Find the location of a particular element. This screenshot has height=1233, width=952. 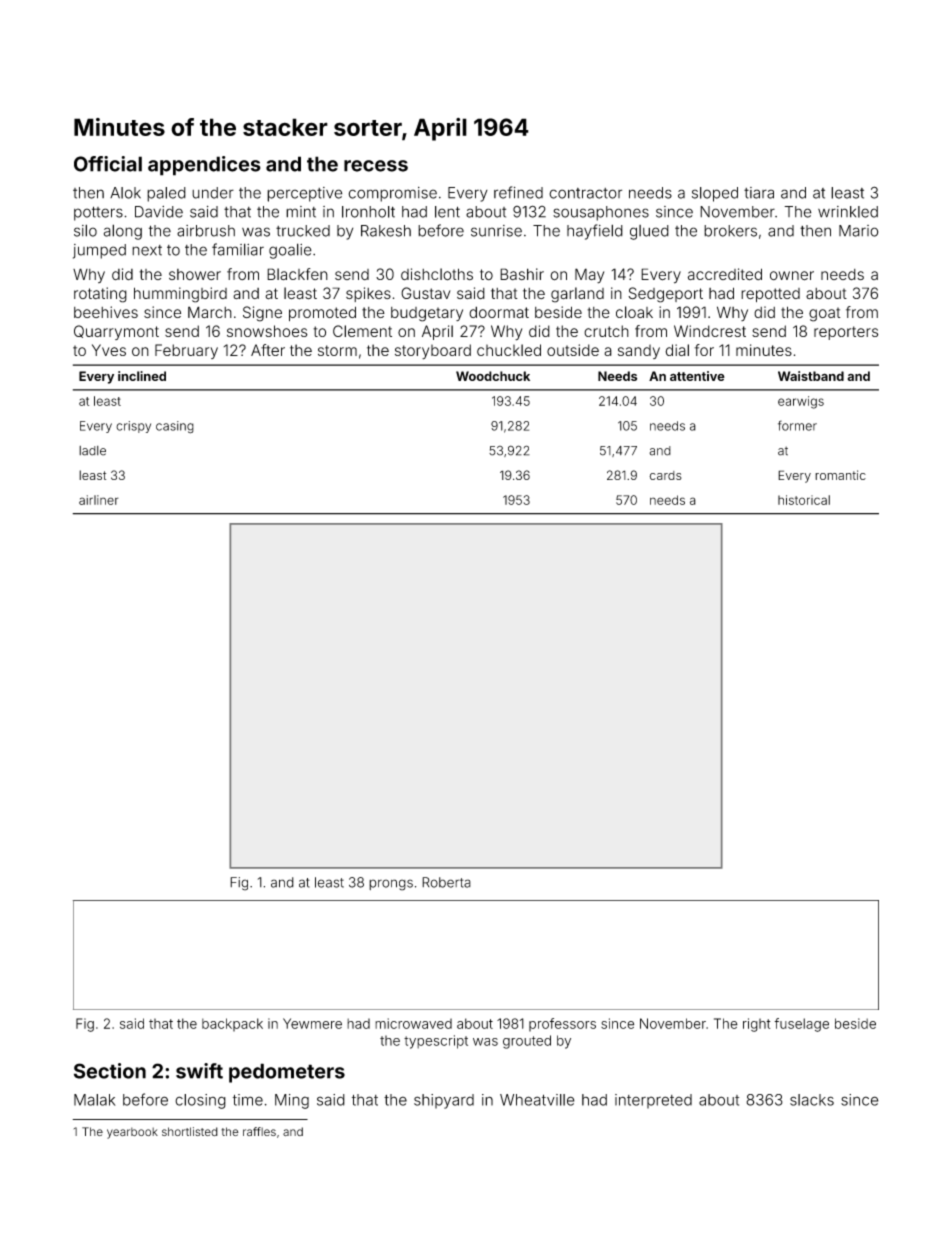

yearbook is located at coordinates (132, 1133).
